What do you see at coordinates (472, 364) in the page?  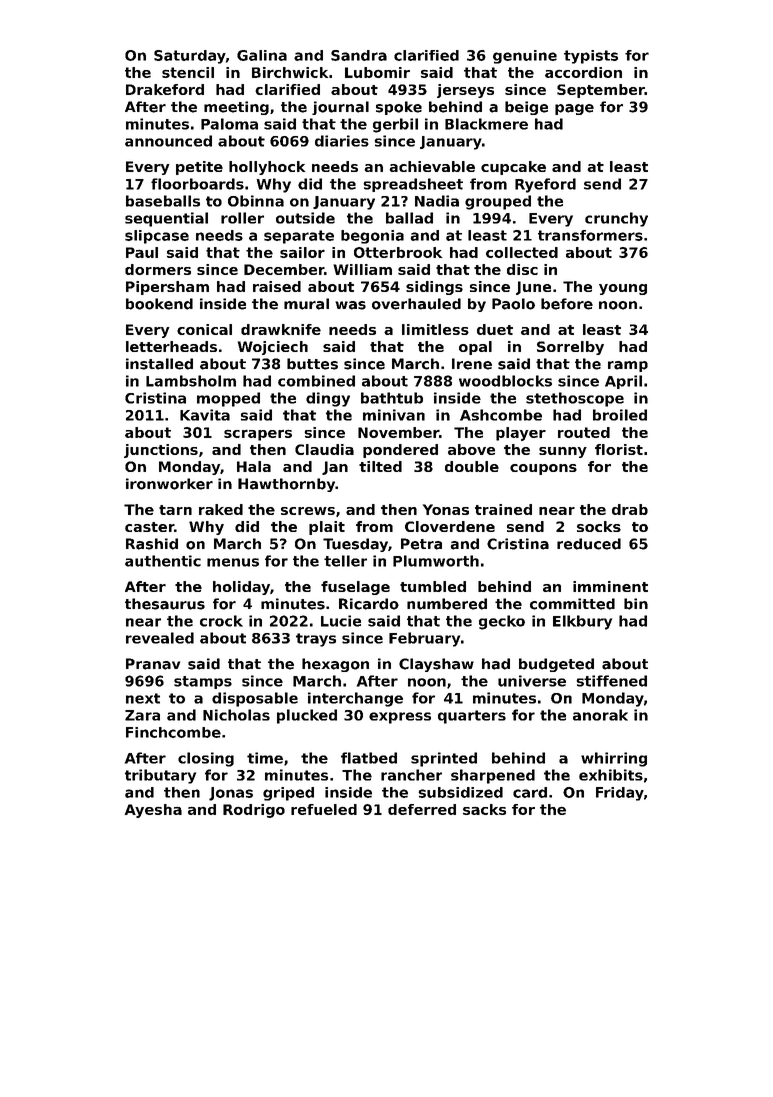 I see `Irene` at bounding box center [472, 364].
